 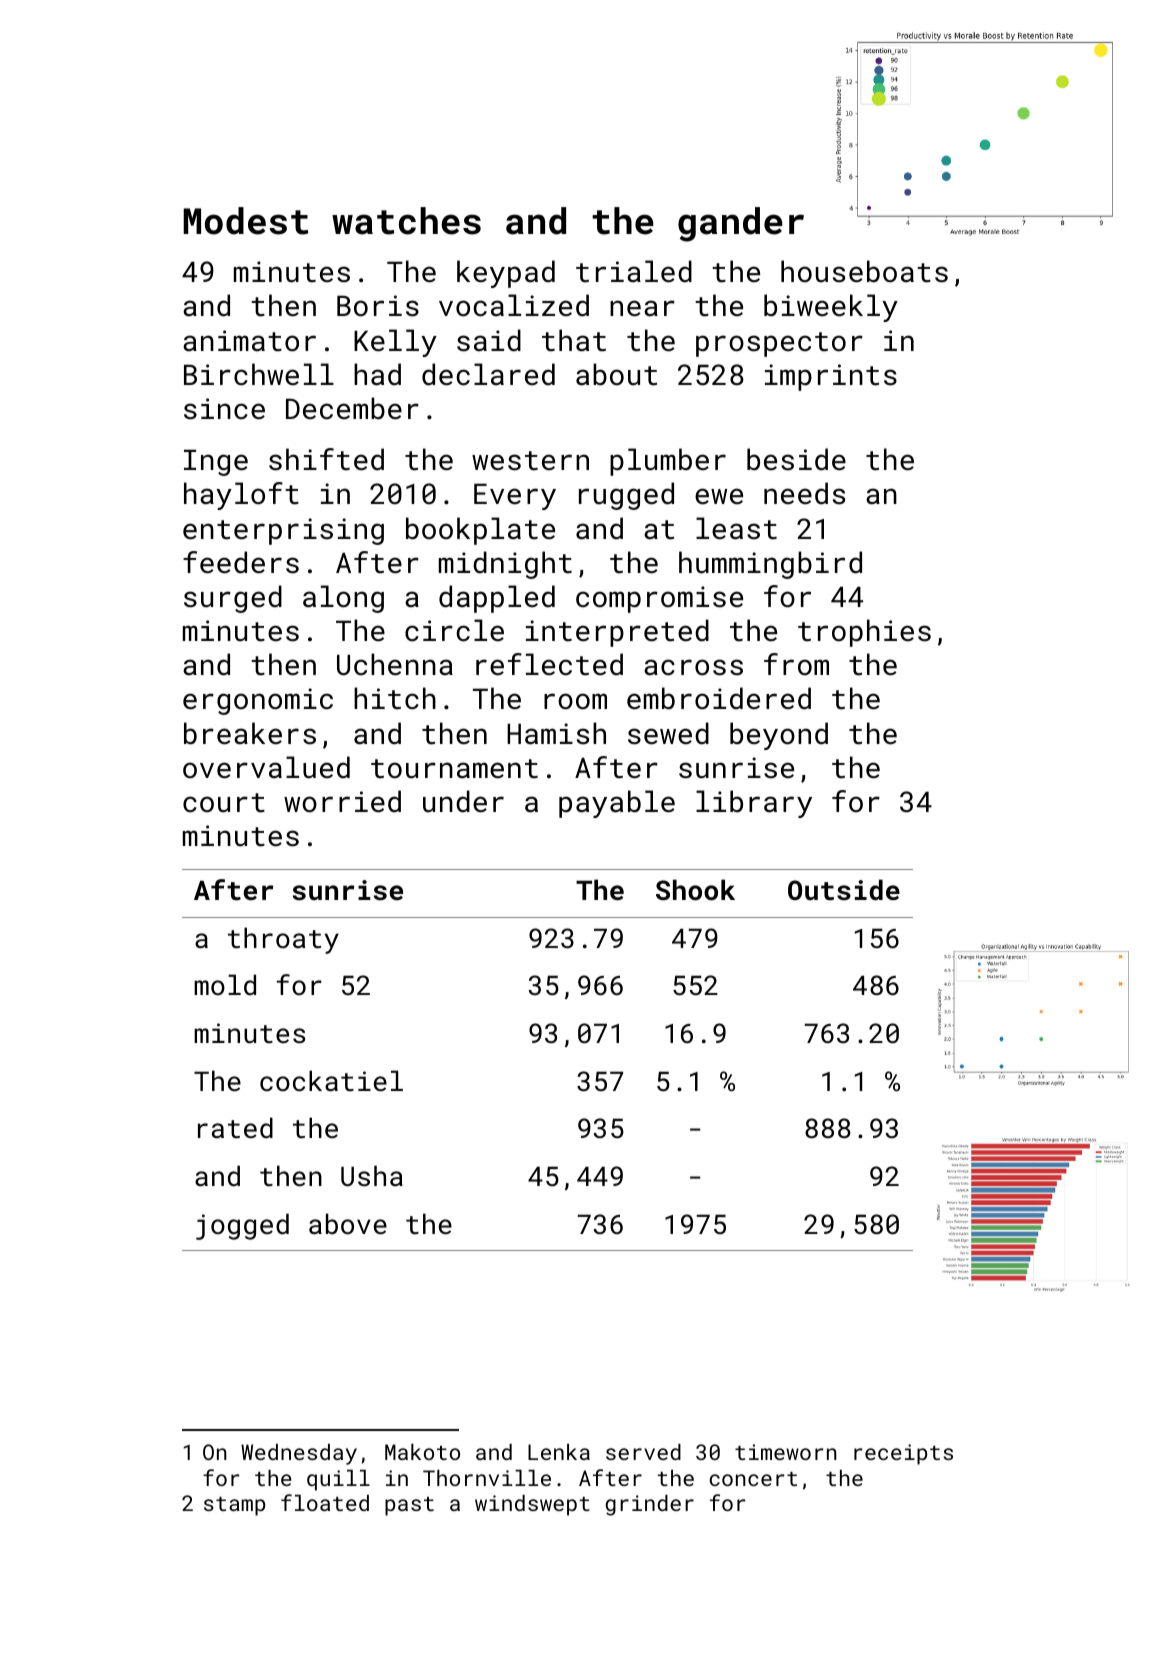 I want to click on court, so click(x=224, y=803).
